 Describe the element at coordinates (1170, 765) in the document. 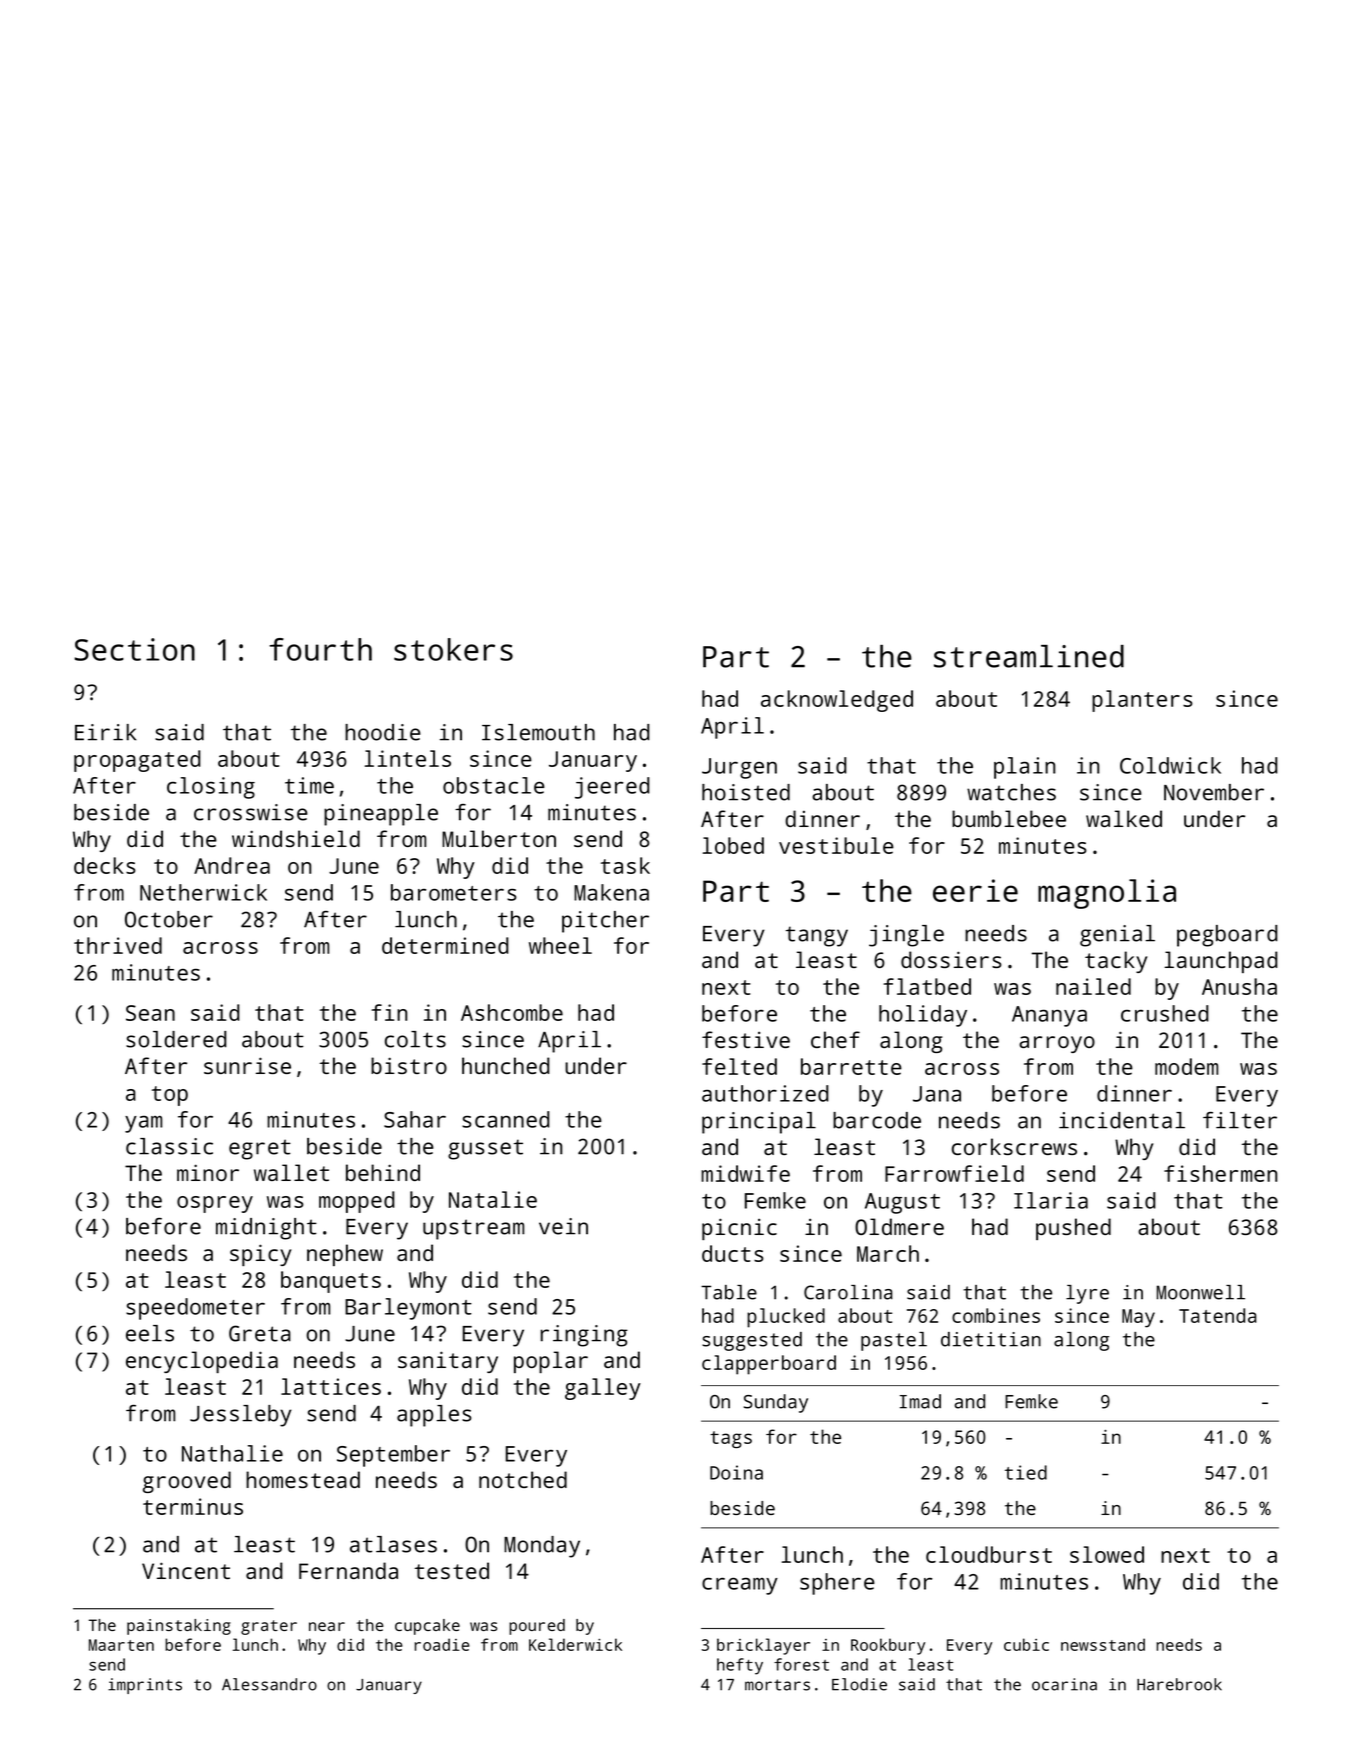

I see `Coldwick` at that location.
